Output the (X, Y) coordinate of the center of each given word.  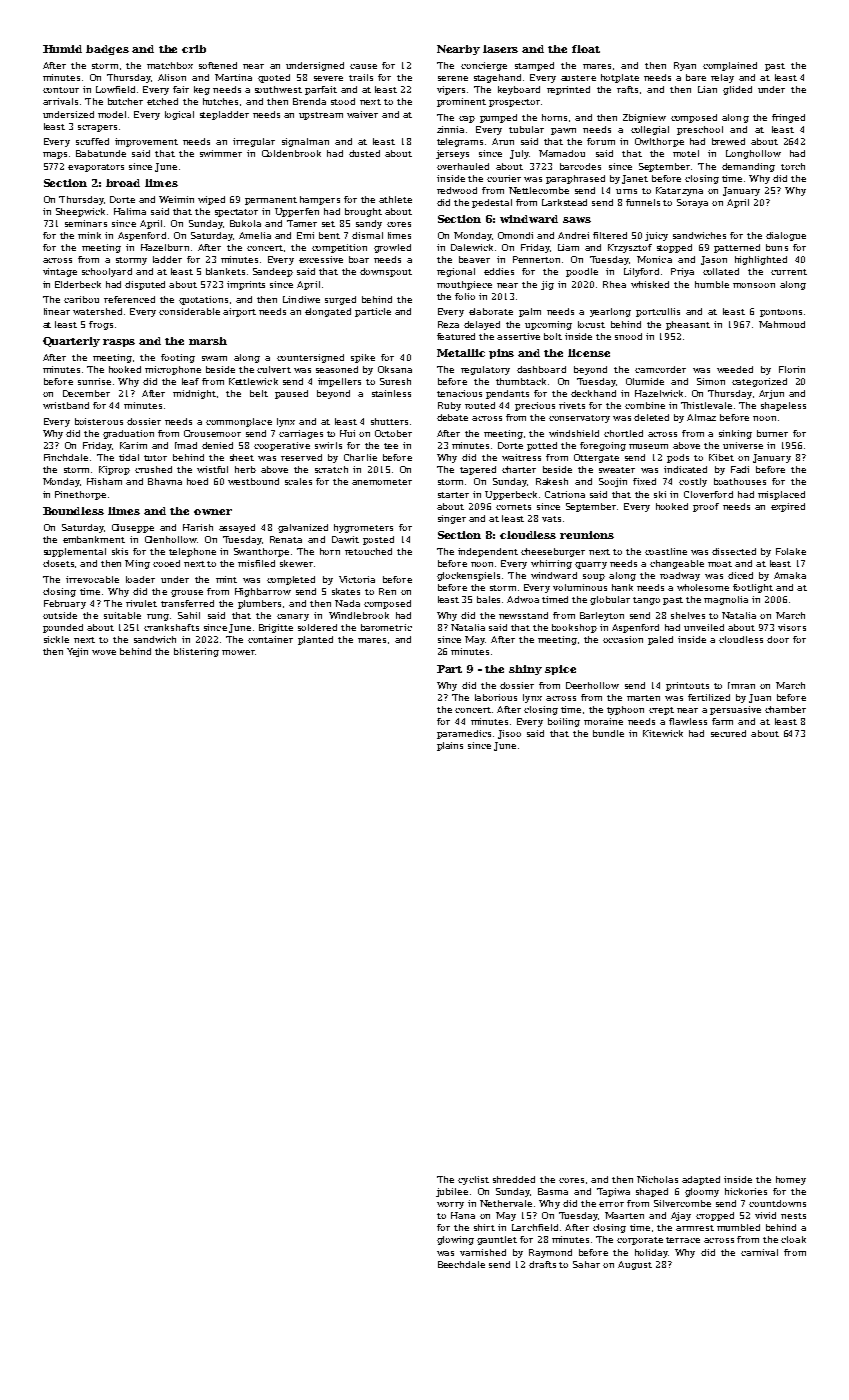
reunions (587, 535)
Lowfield (115, 89)
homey (791, 1180)
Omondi (515, 235)
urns (626, 191)
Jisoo (509, 734)
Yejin (77, 652)
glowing (455, 1240)
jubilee (452, 1192)
